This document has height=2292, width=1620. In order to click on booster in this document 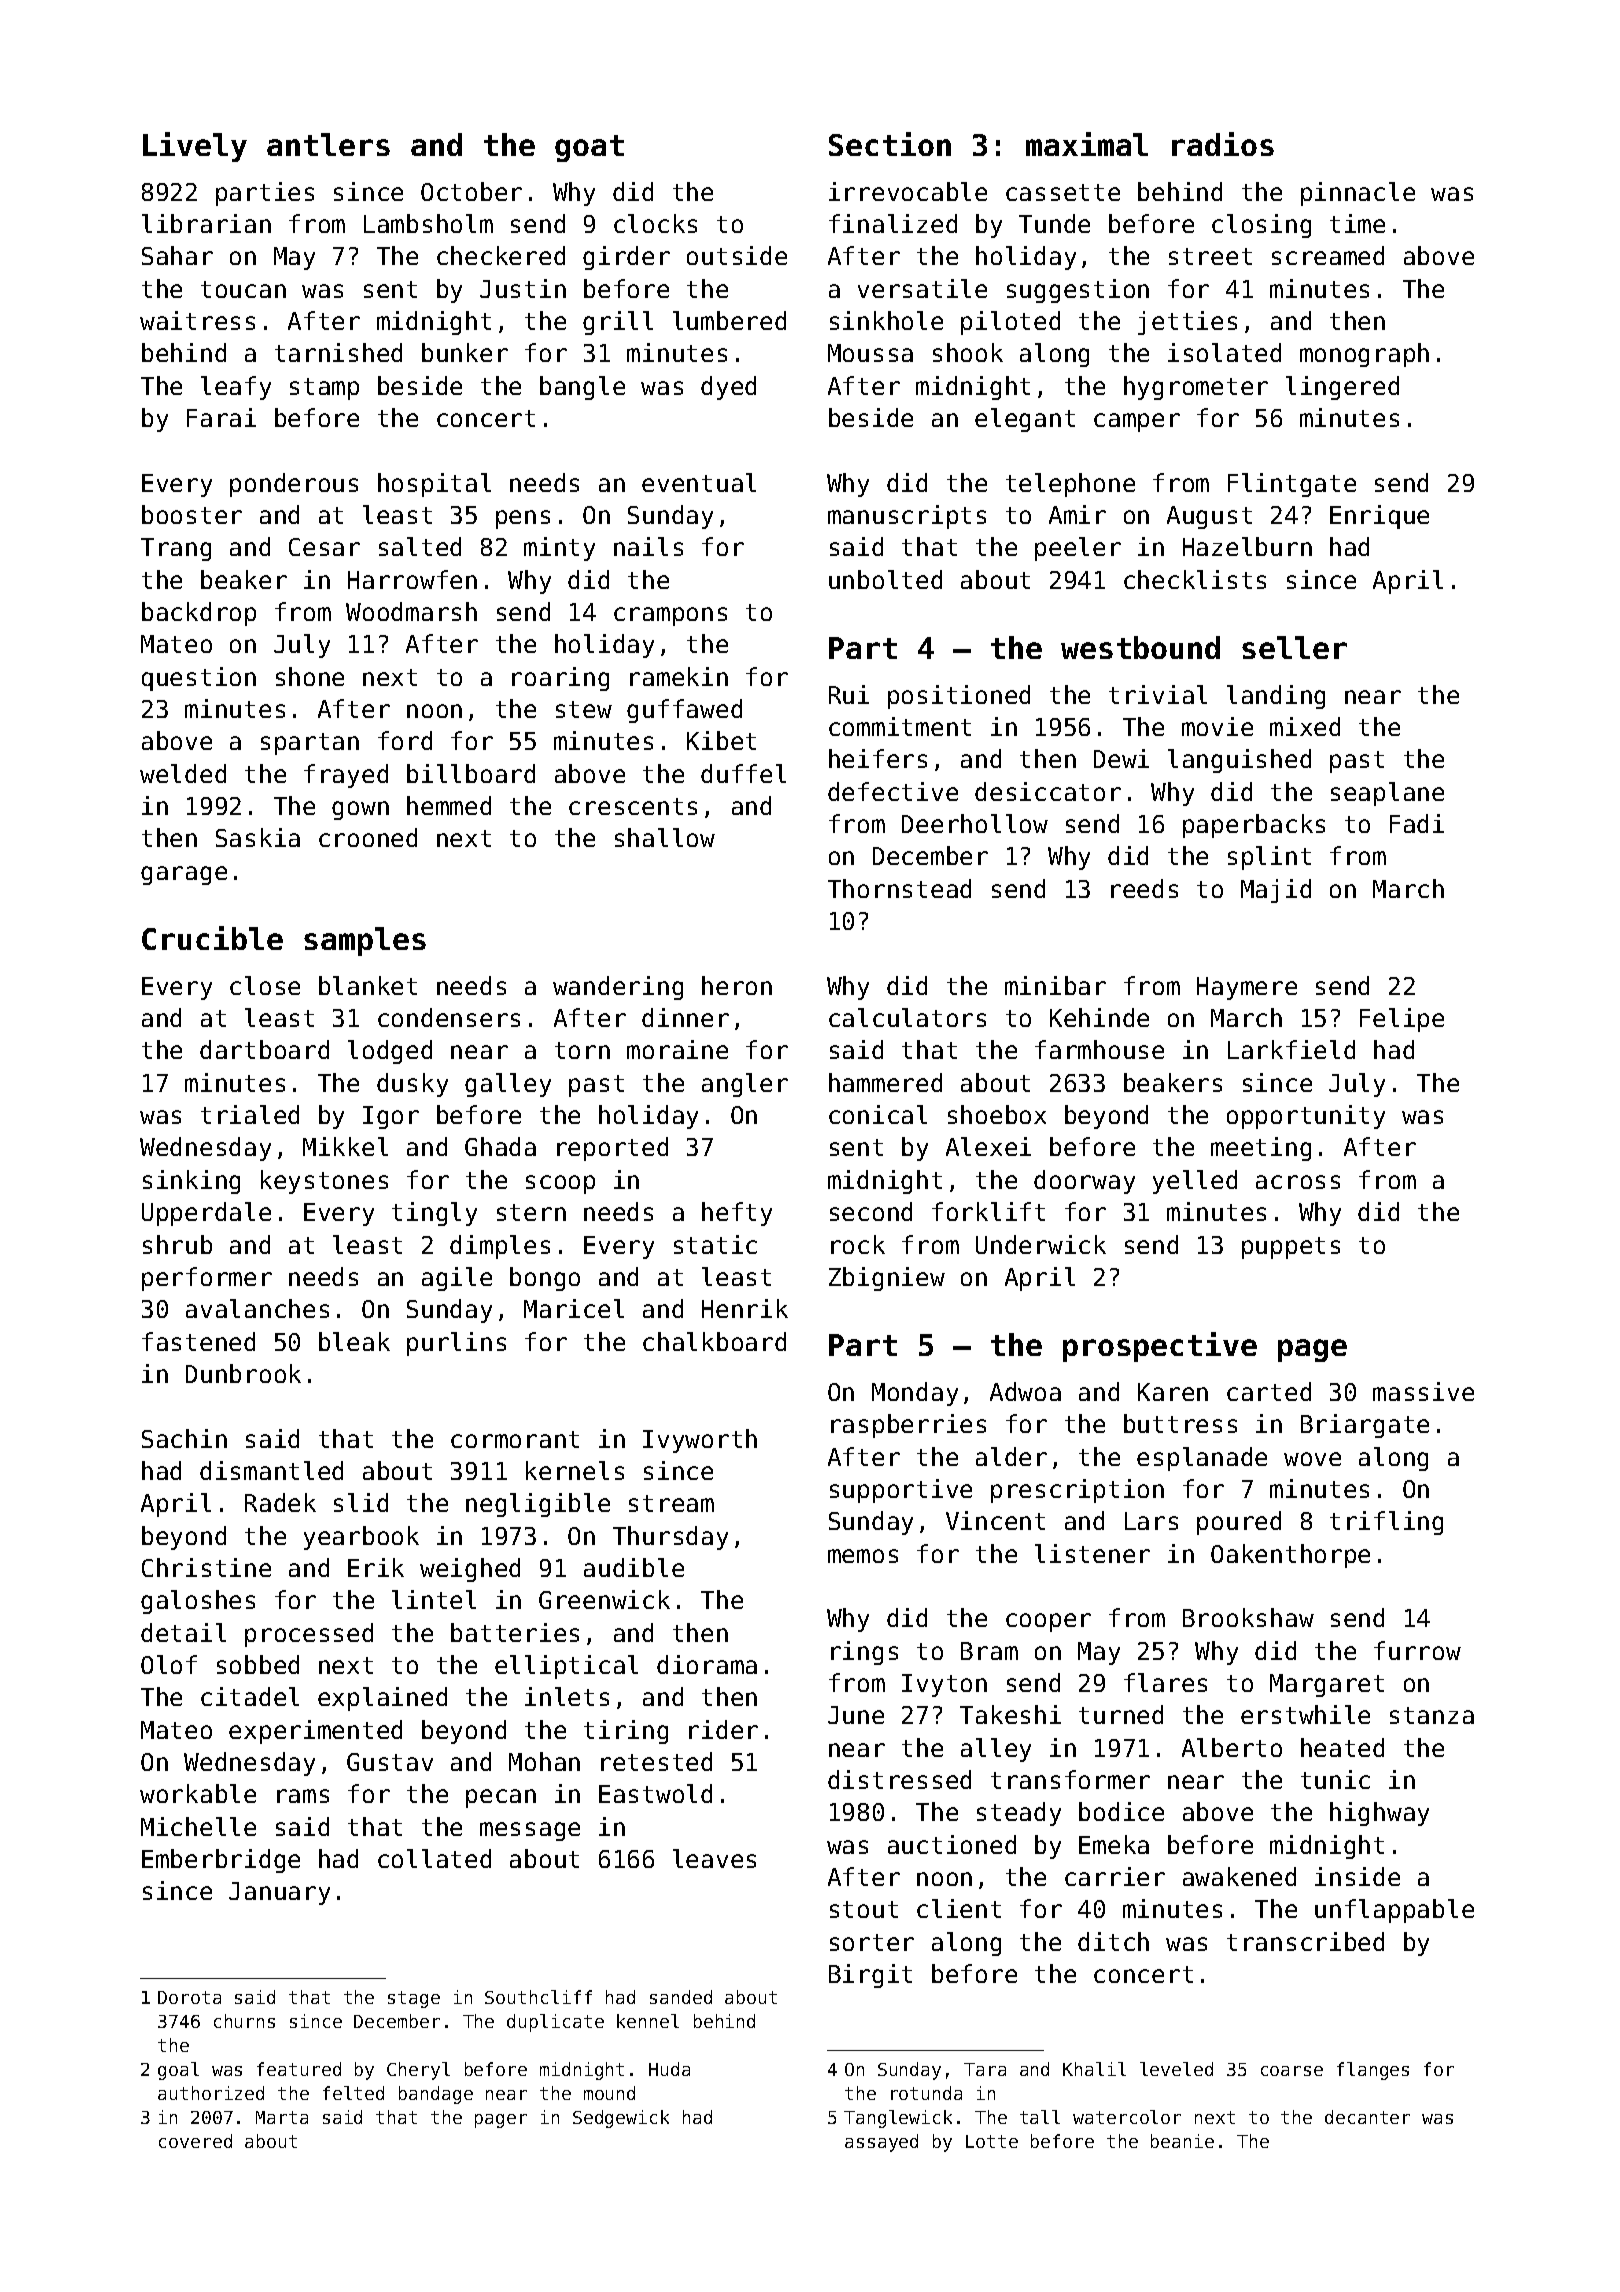, I will do `click(192, 514)`.
